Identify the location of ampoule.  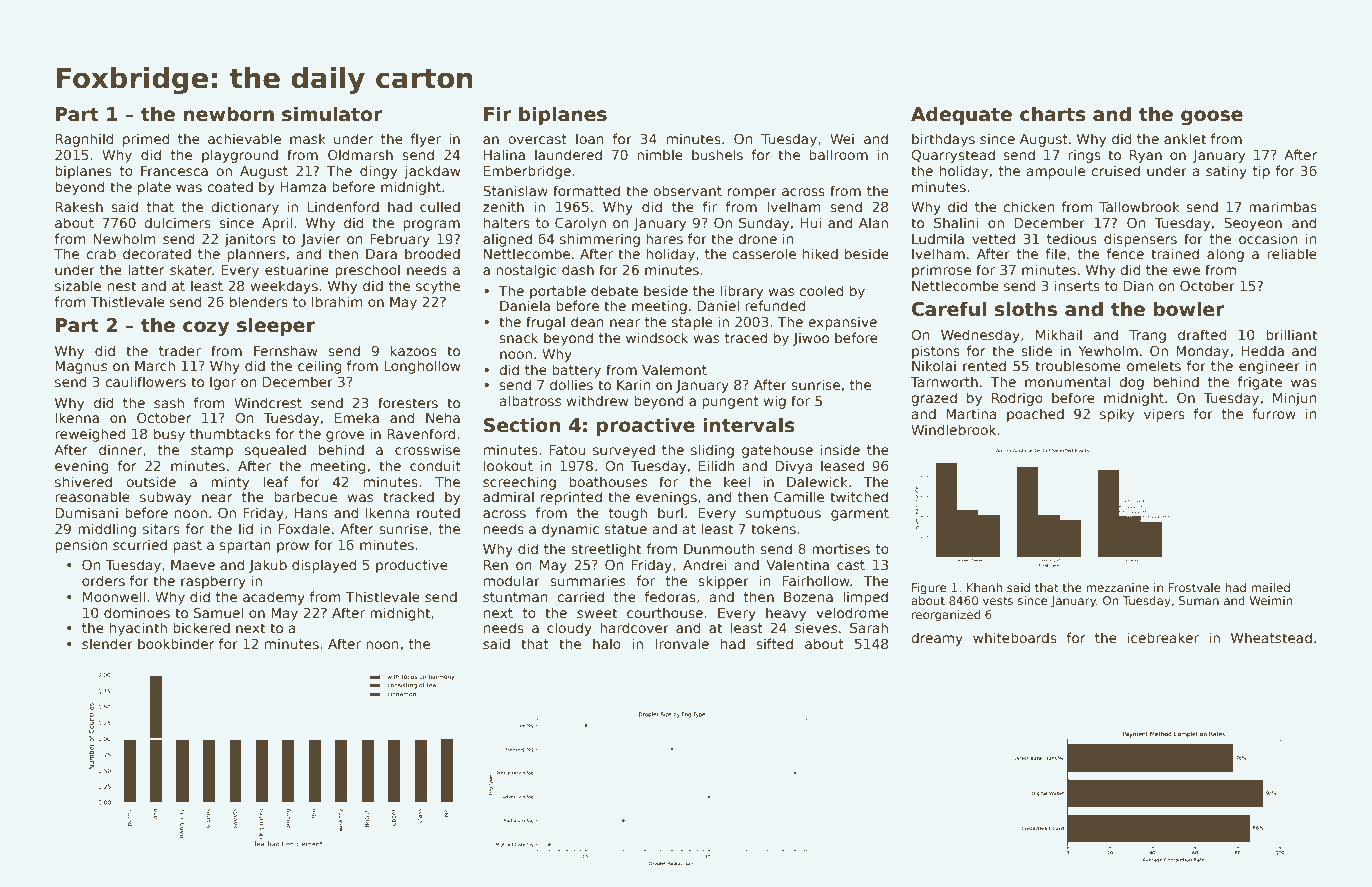
(1056, 172).
